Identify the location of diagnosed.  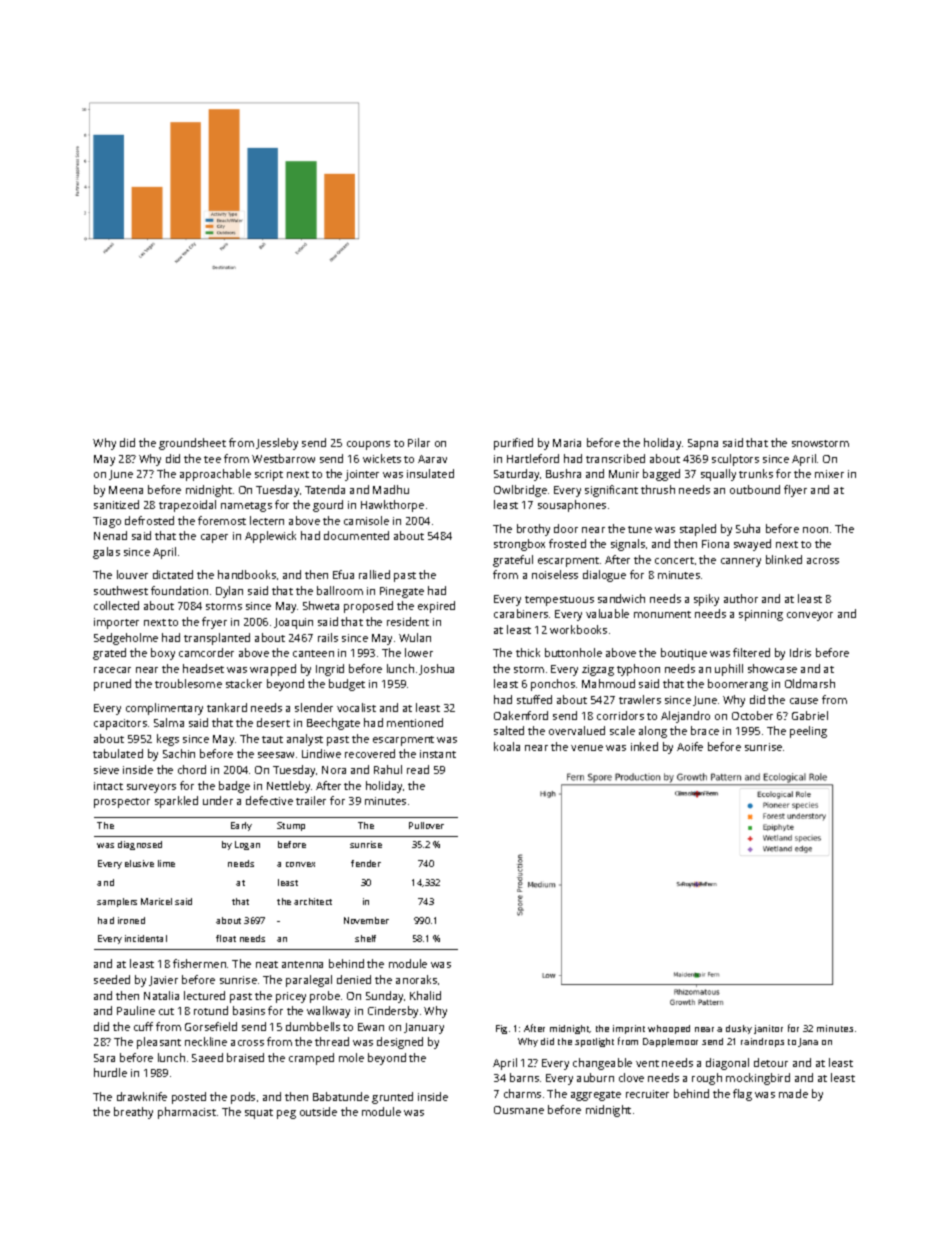
(140, 845).
